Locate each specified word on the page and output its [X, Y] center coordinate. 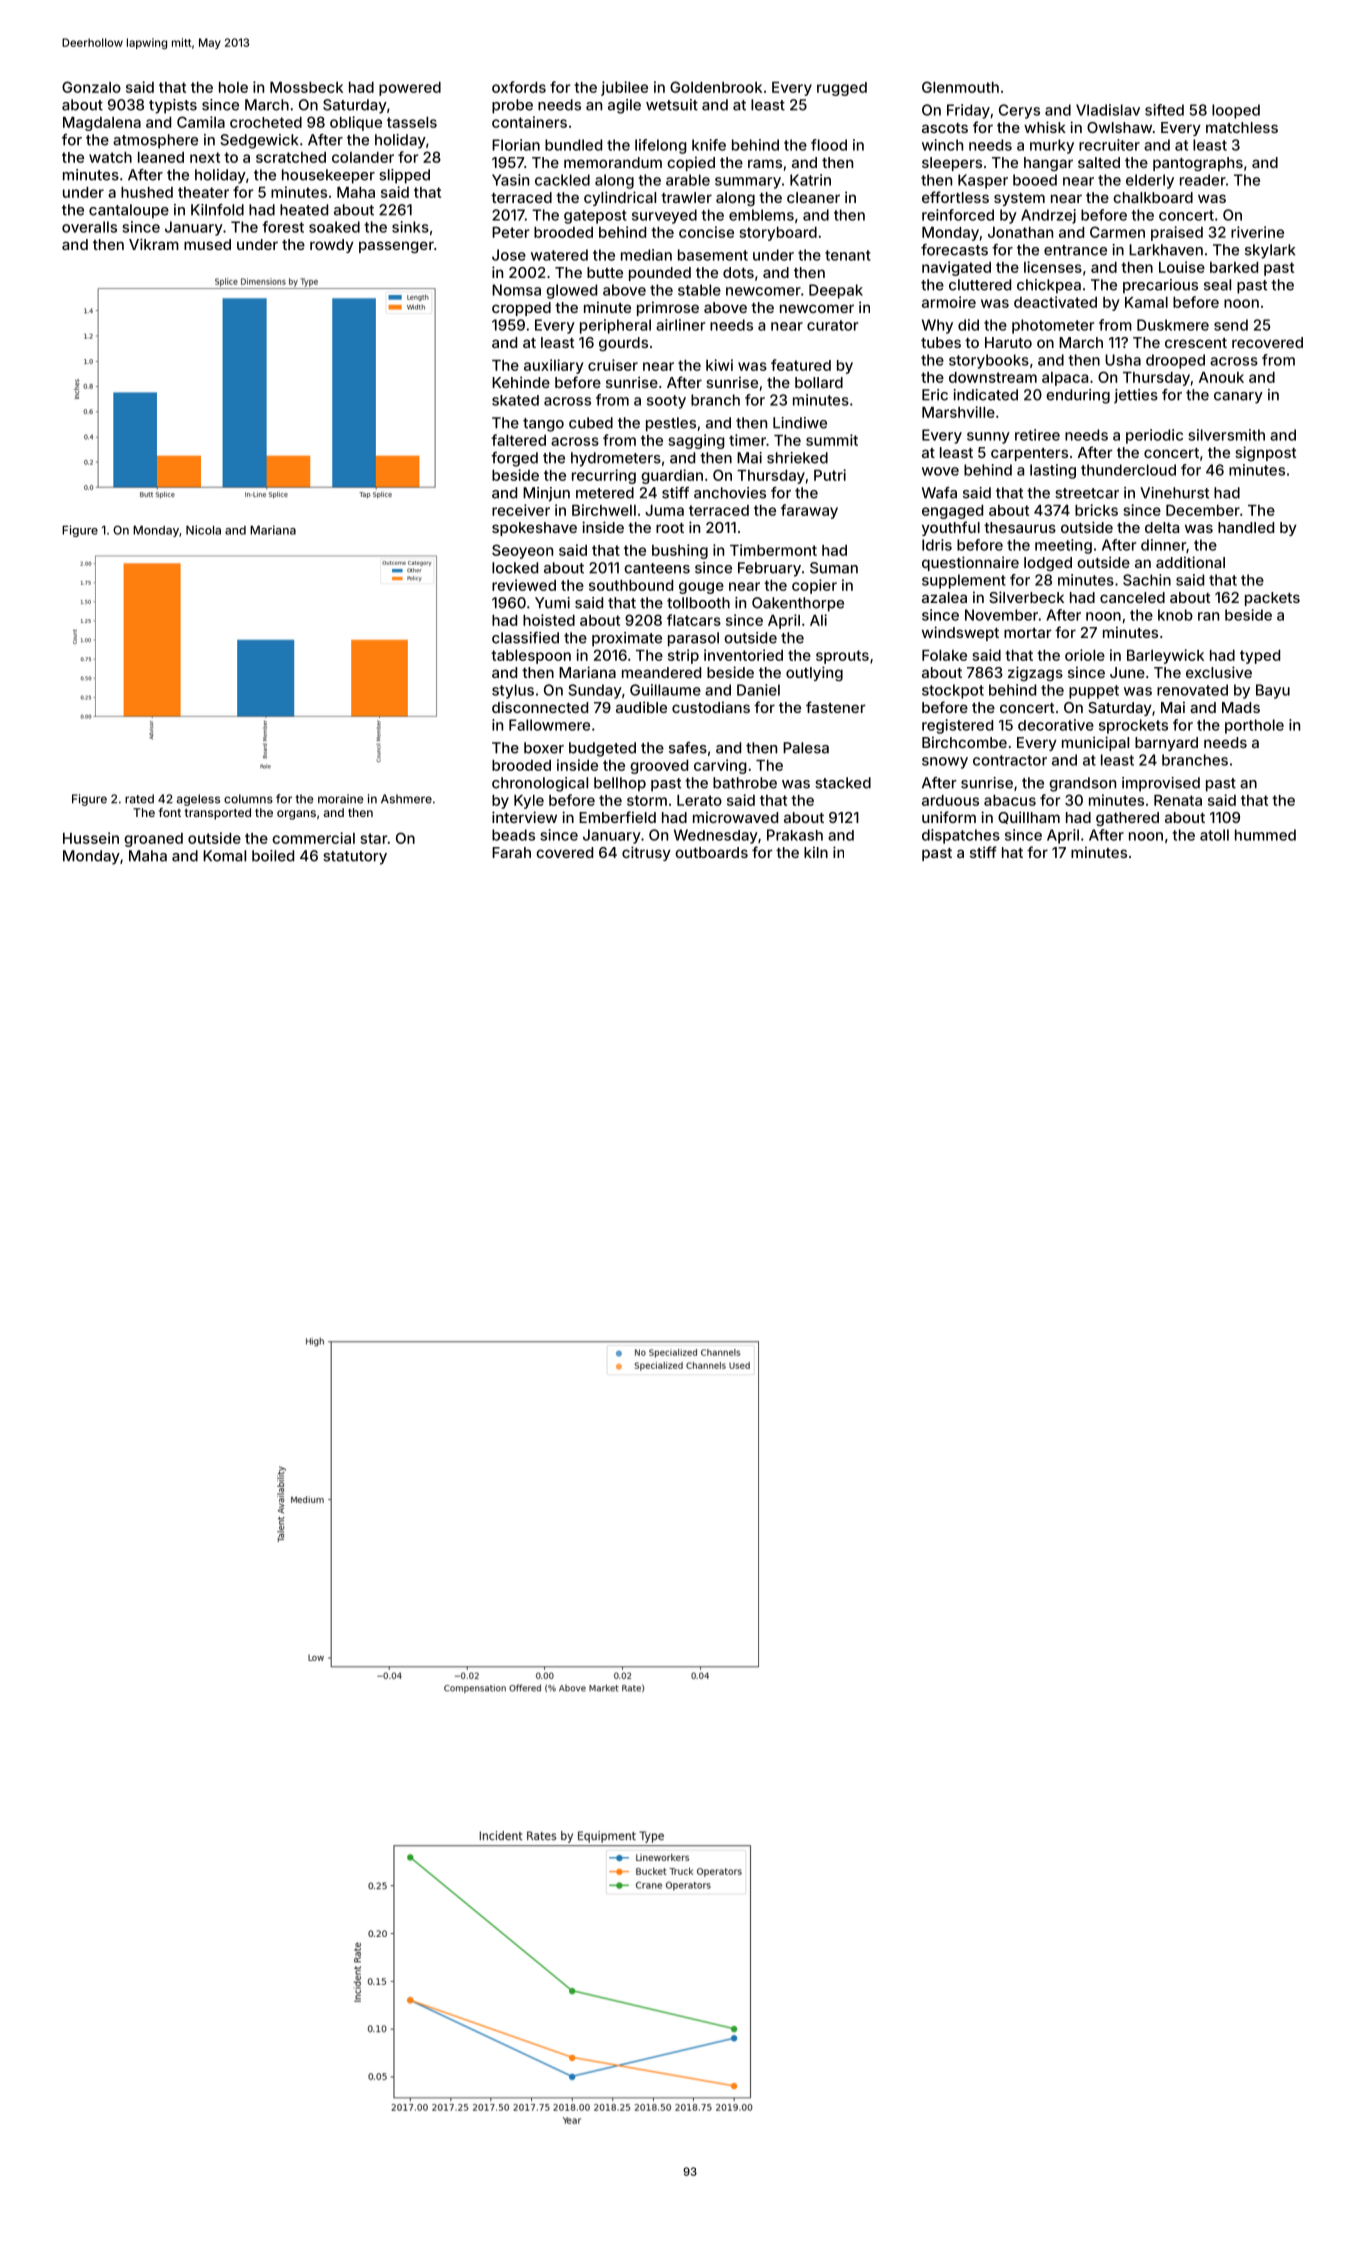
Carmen [1117, 232]
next [205, 157]
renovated [1192, 690]
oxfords [519, 87]
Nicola [203, 530]
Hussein [91, 838]
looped [1236, 111]
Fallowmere [549, 725]
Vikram [154, 244]
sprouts [842, 657]
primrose [668, 308]
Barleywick [1165, 656]
